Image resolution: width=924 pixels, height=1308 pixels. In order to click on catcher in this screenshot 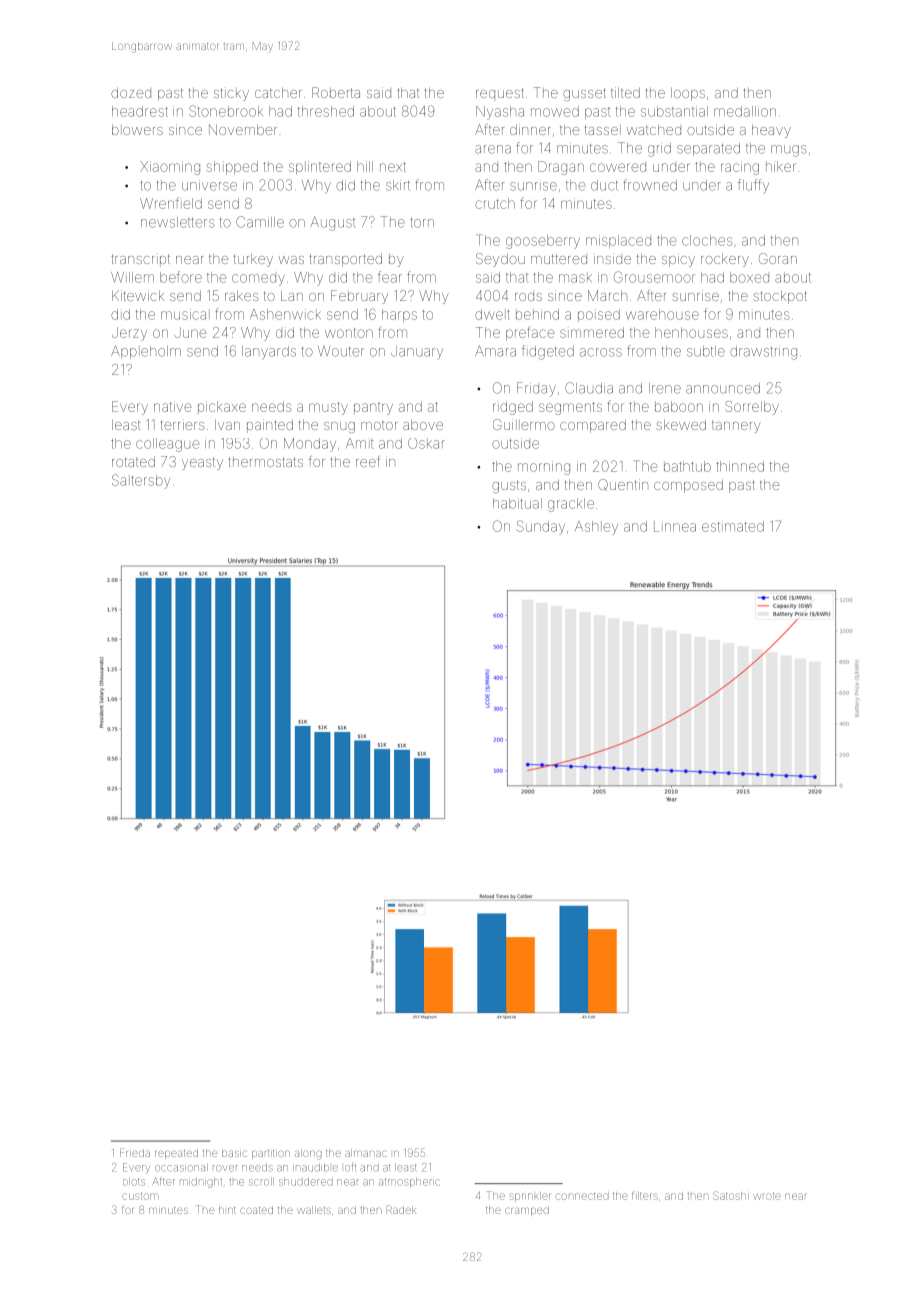, I will do `click(278, 93)`.
